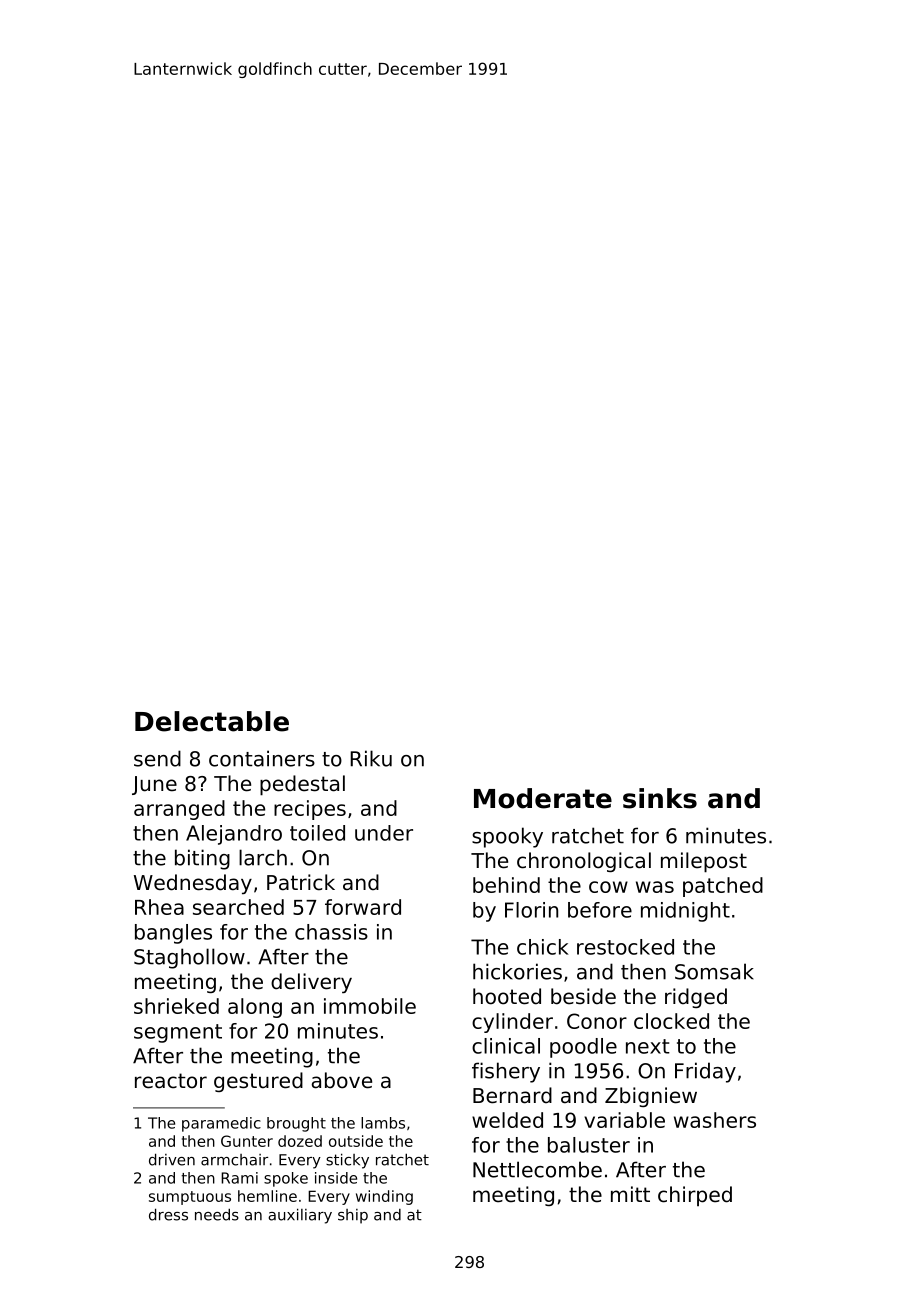  Describe the element at coordinates (660, 798) in the screenshot. I see `sinks` at that location.
